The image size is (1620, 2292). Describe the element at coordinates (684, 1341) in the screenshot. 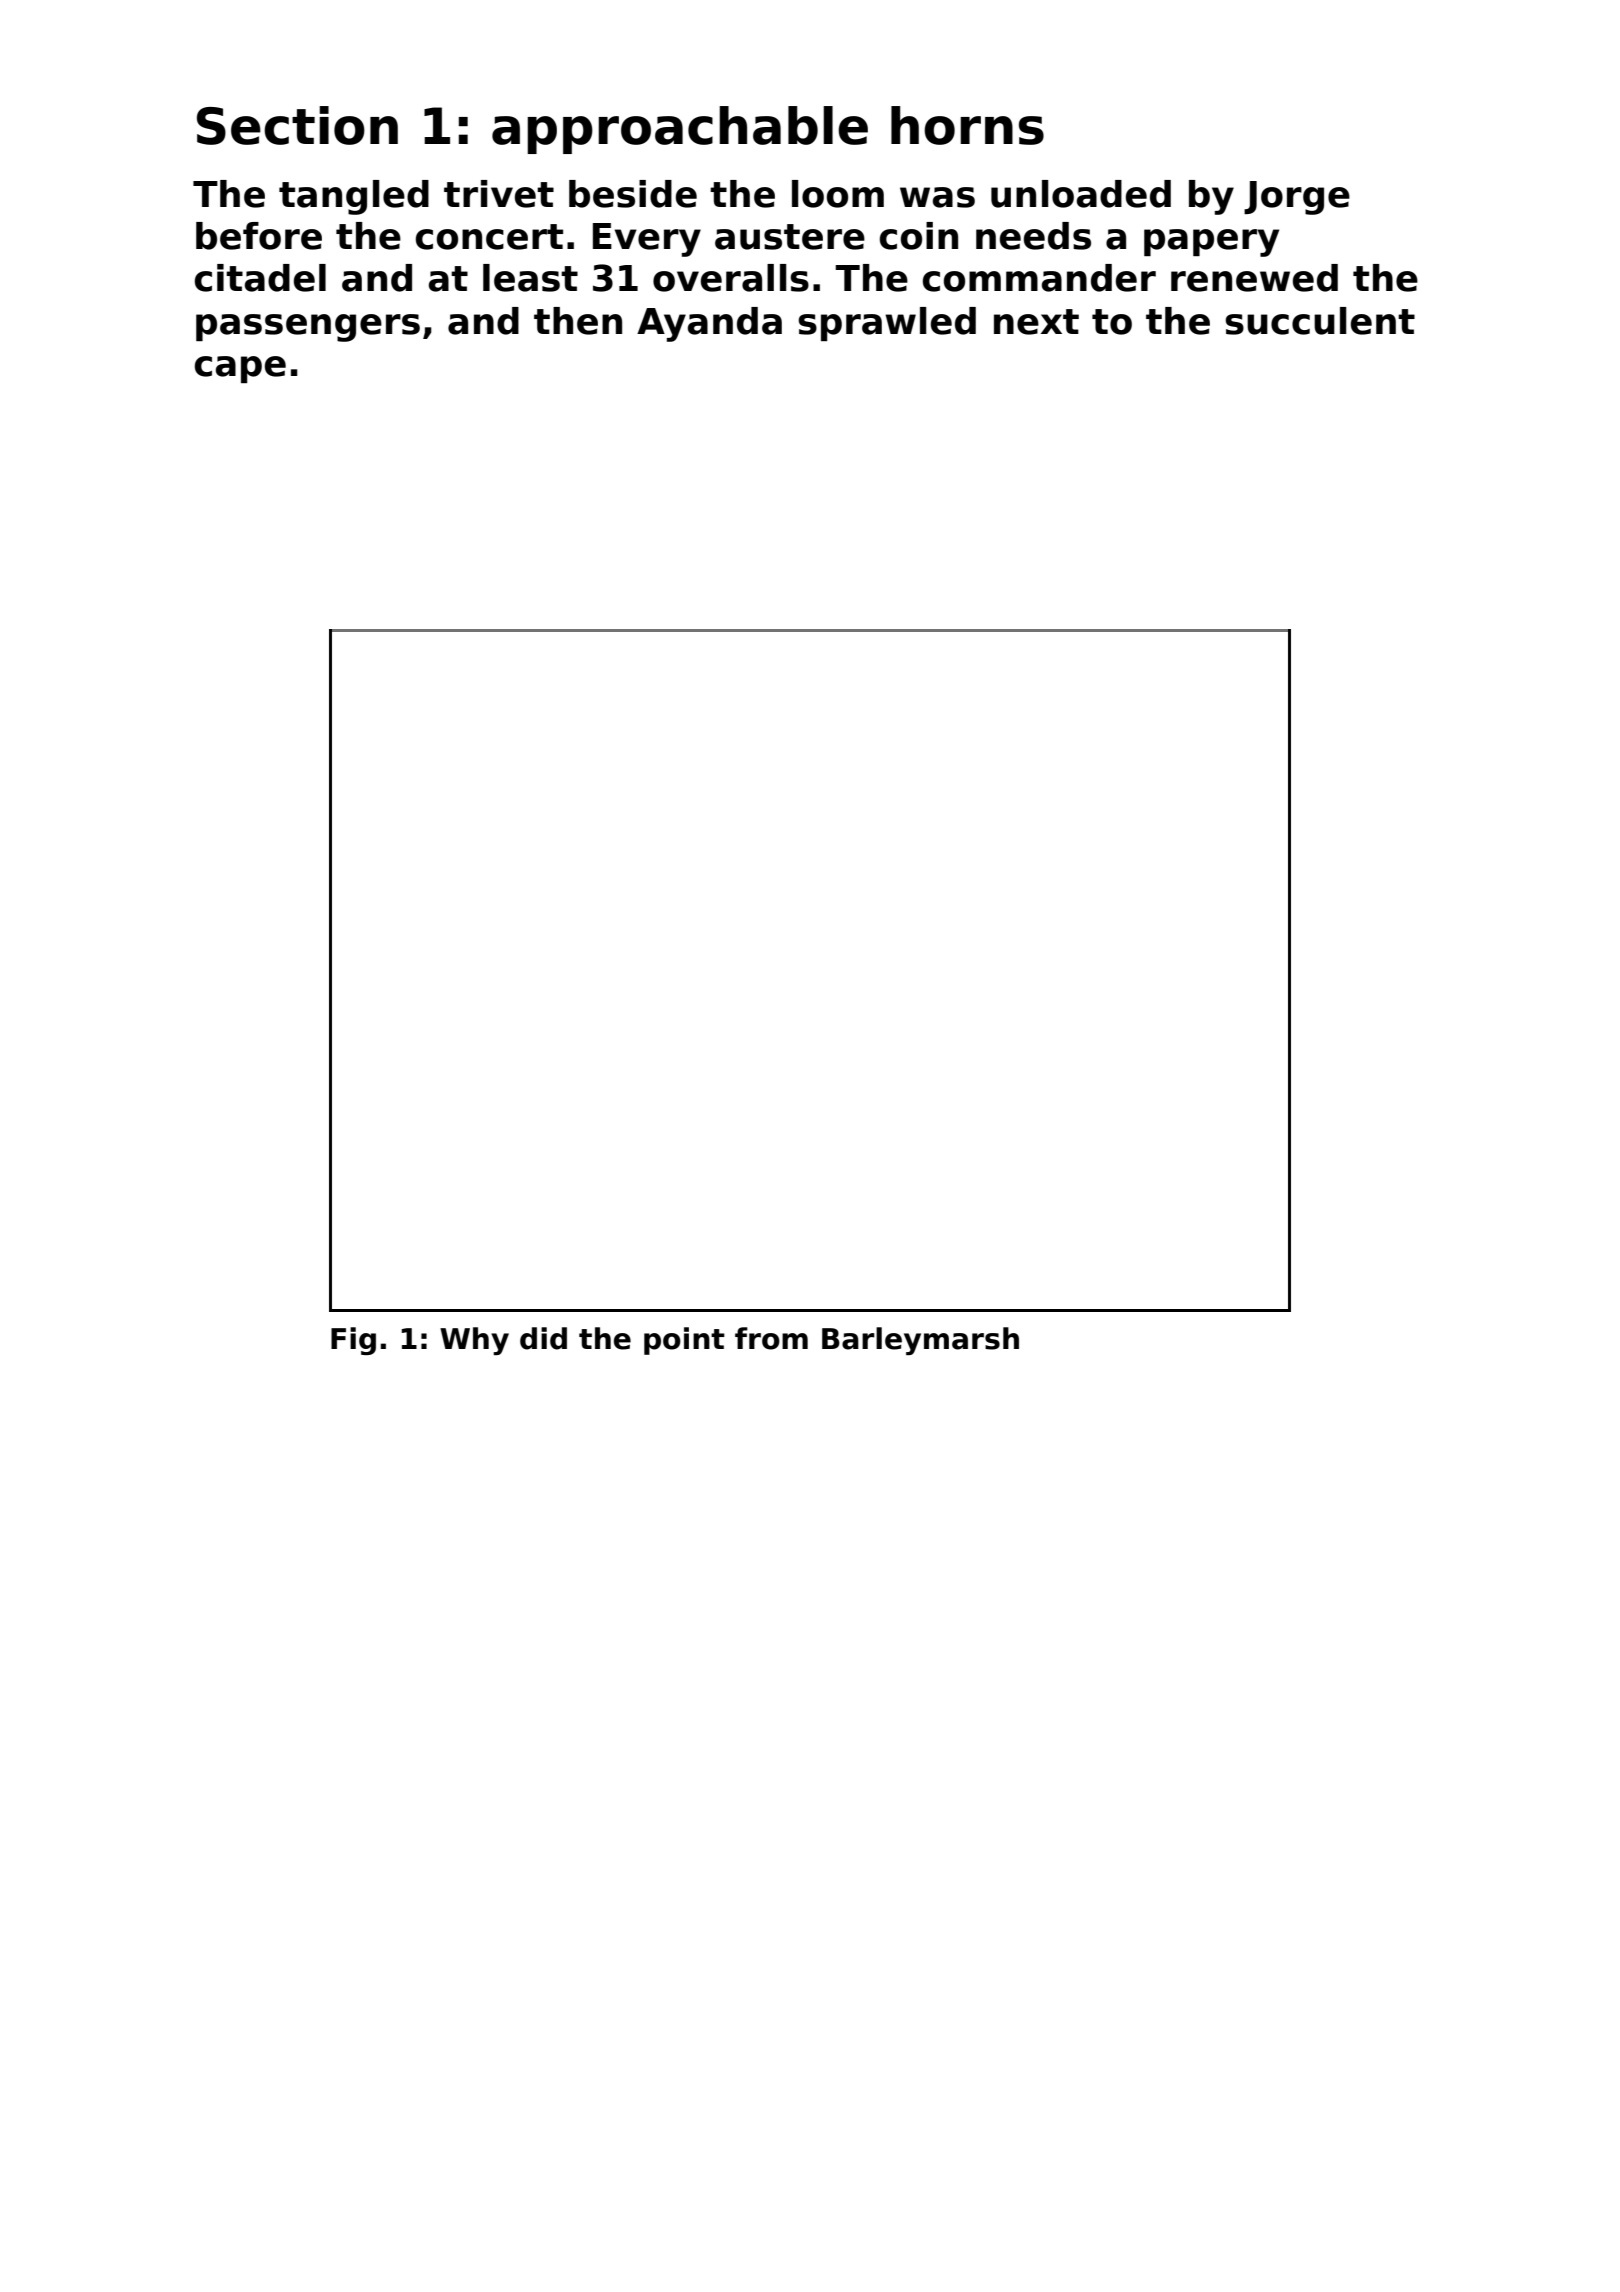

I see `point` at that location.
